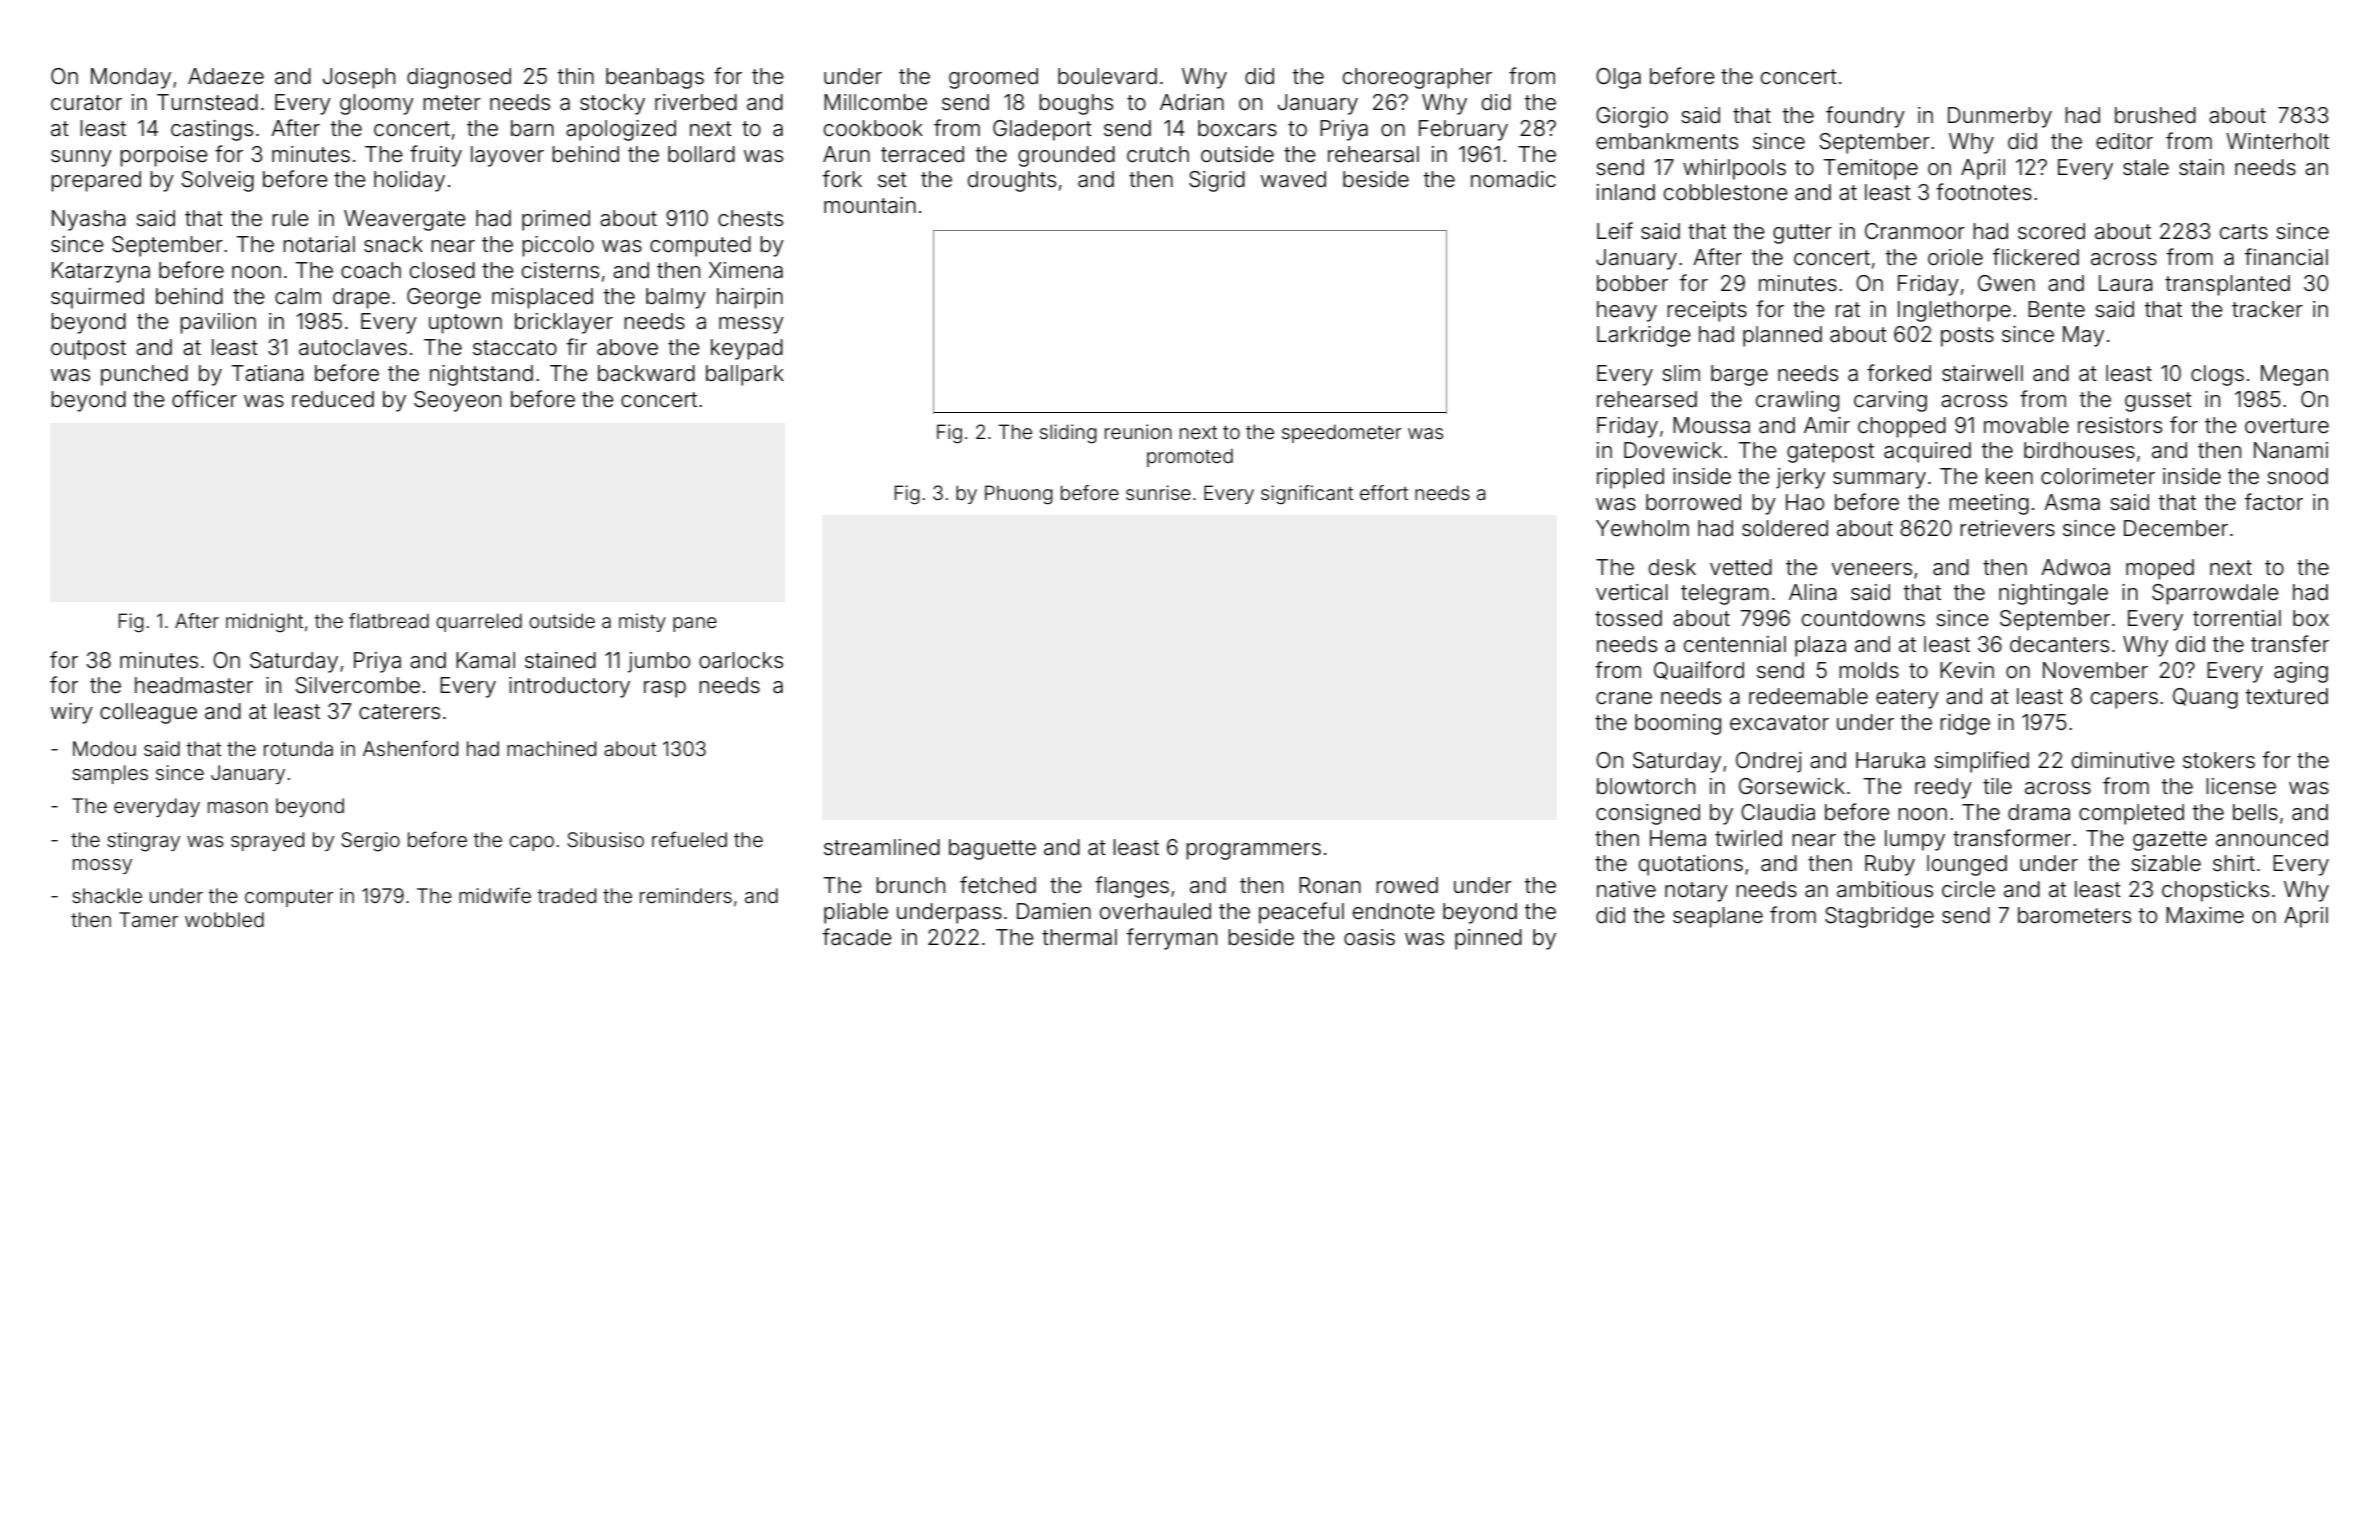  I want to click on boulevard, so click(1107, 76).
